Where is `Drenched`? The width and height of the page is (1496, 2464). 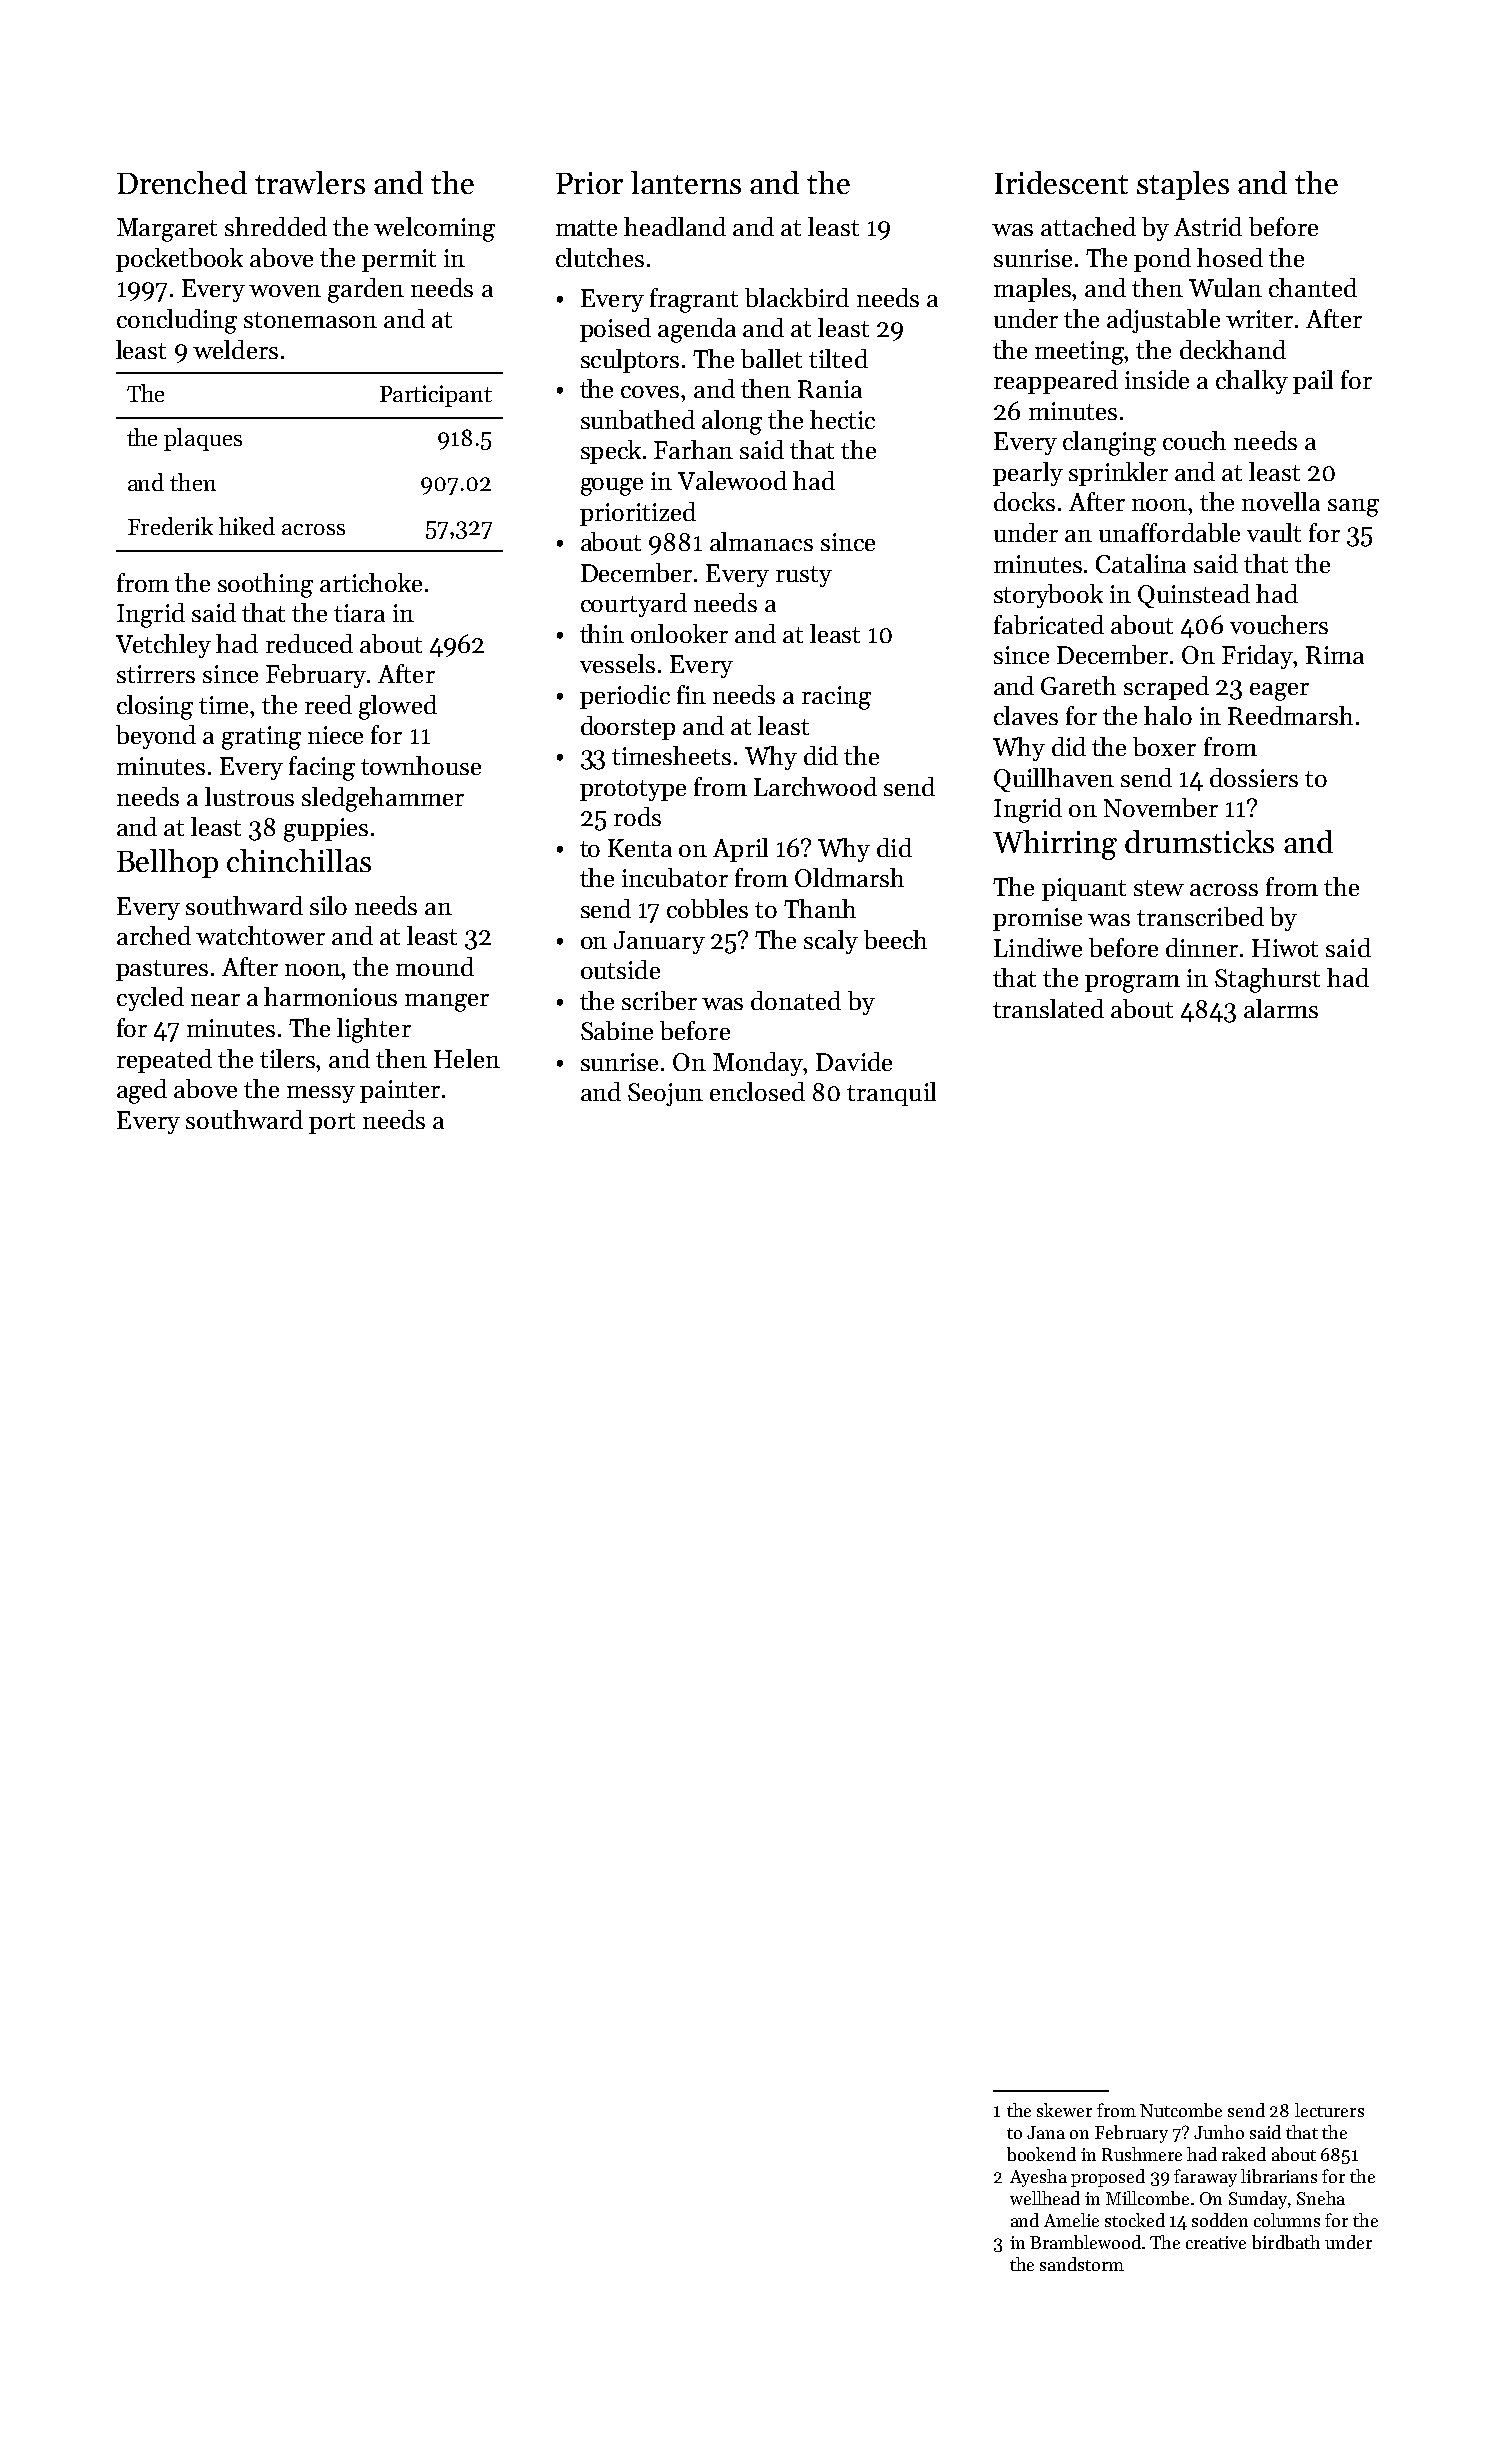 Drenched is located at coordinates (182, 182).
